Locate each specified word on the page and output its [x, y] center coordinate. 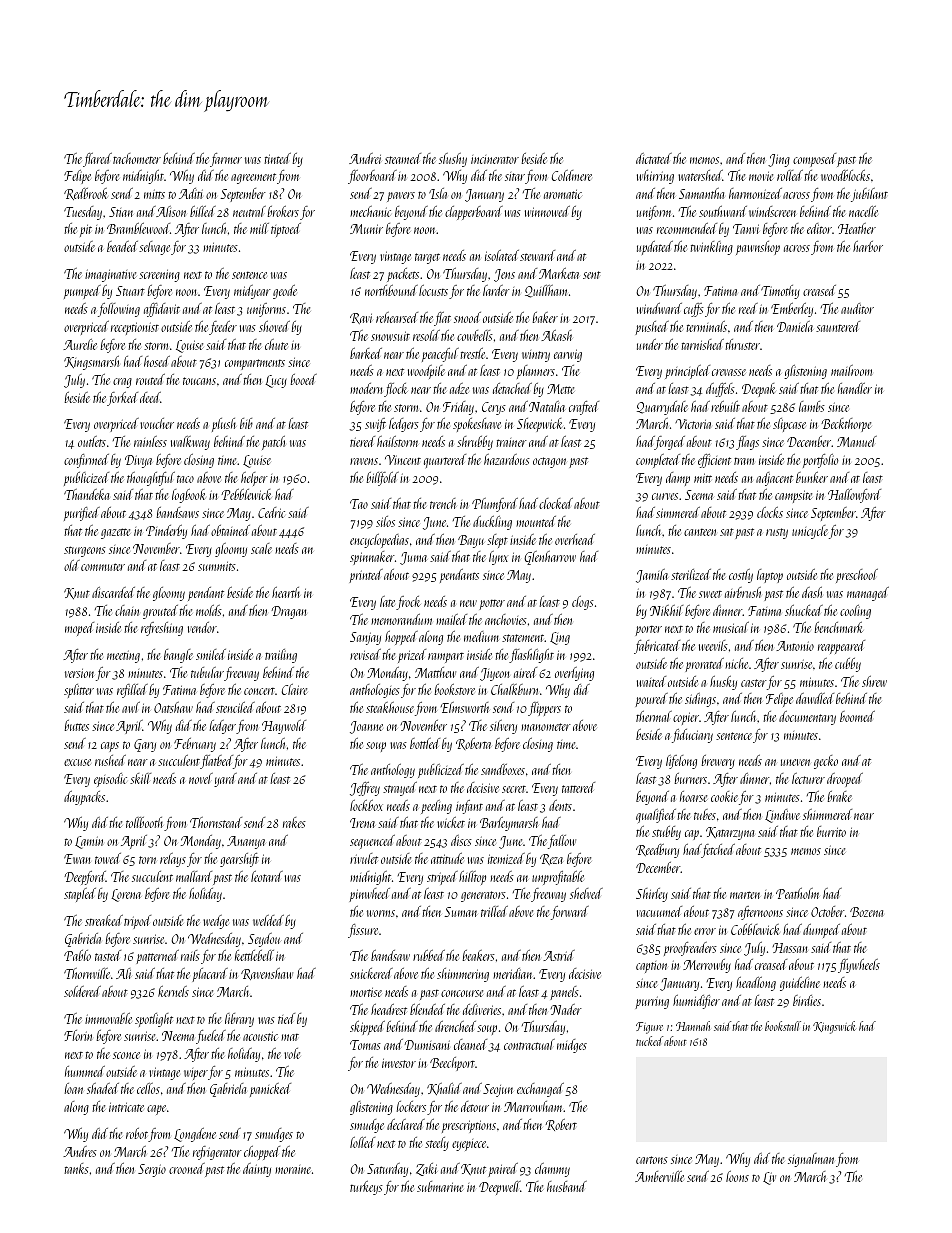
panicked [270, 1090]
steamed [403, 158]
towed [108, 858]
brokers [283, 211]
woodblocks [845, 175]
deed [150, 397]
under [650, 344]
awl [131, 707]
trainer [511, 442]
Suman [460, 912]
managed [868, 594]
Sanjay [365, 638]
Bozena [867, 912]
